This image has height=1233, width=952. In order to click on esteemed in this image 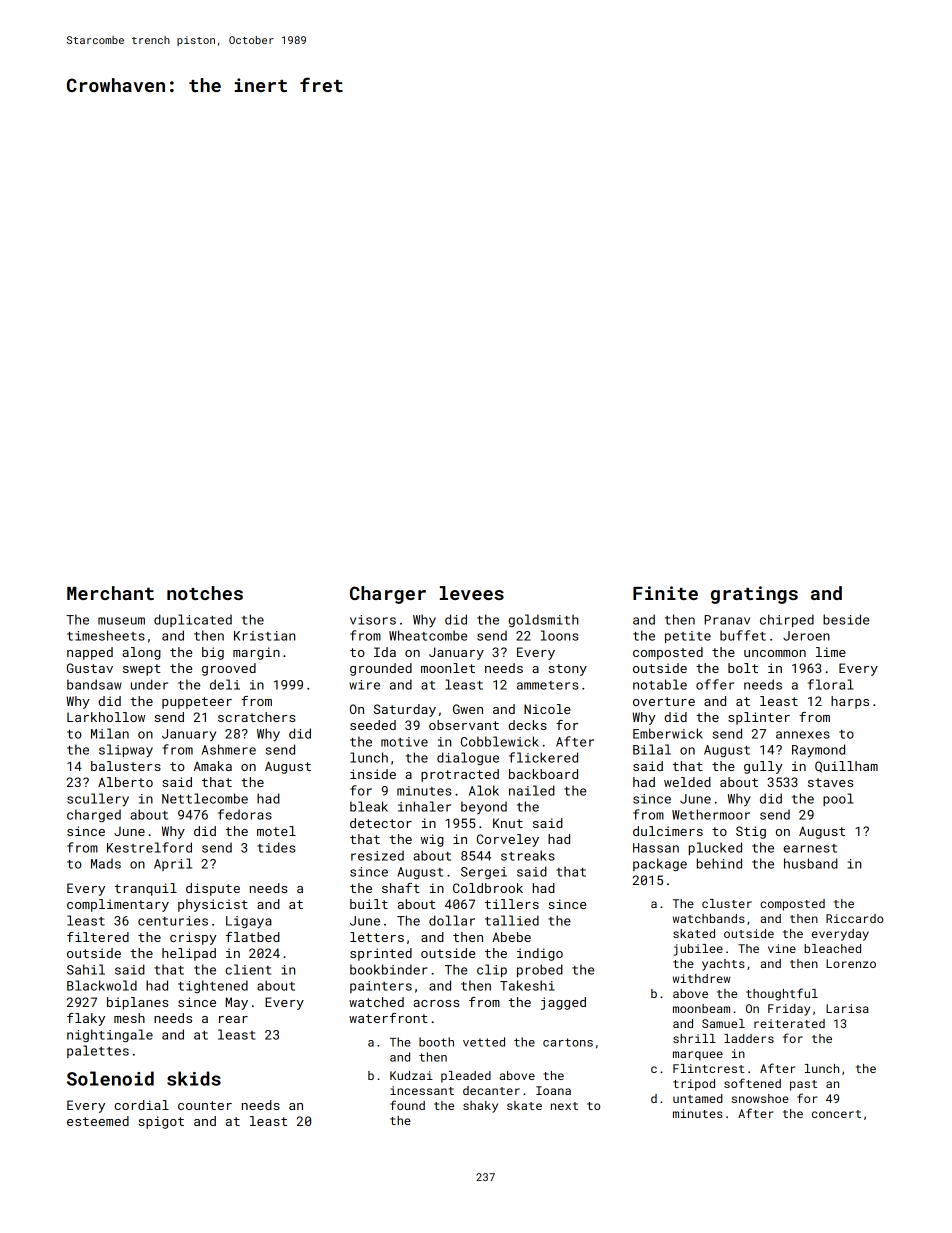, I will do `click(98, 1121)`.
